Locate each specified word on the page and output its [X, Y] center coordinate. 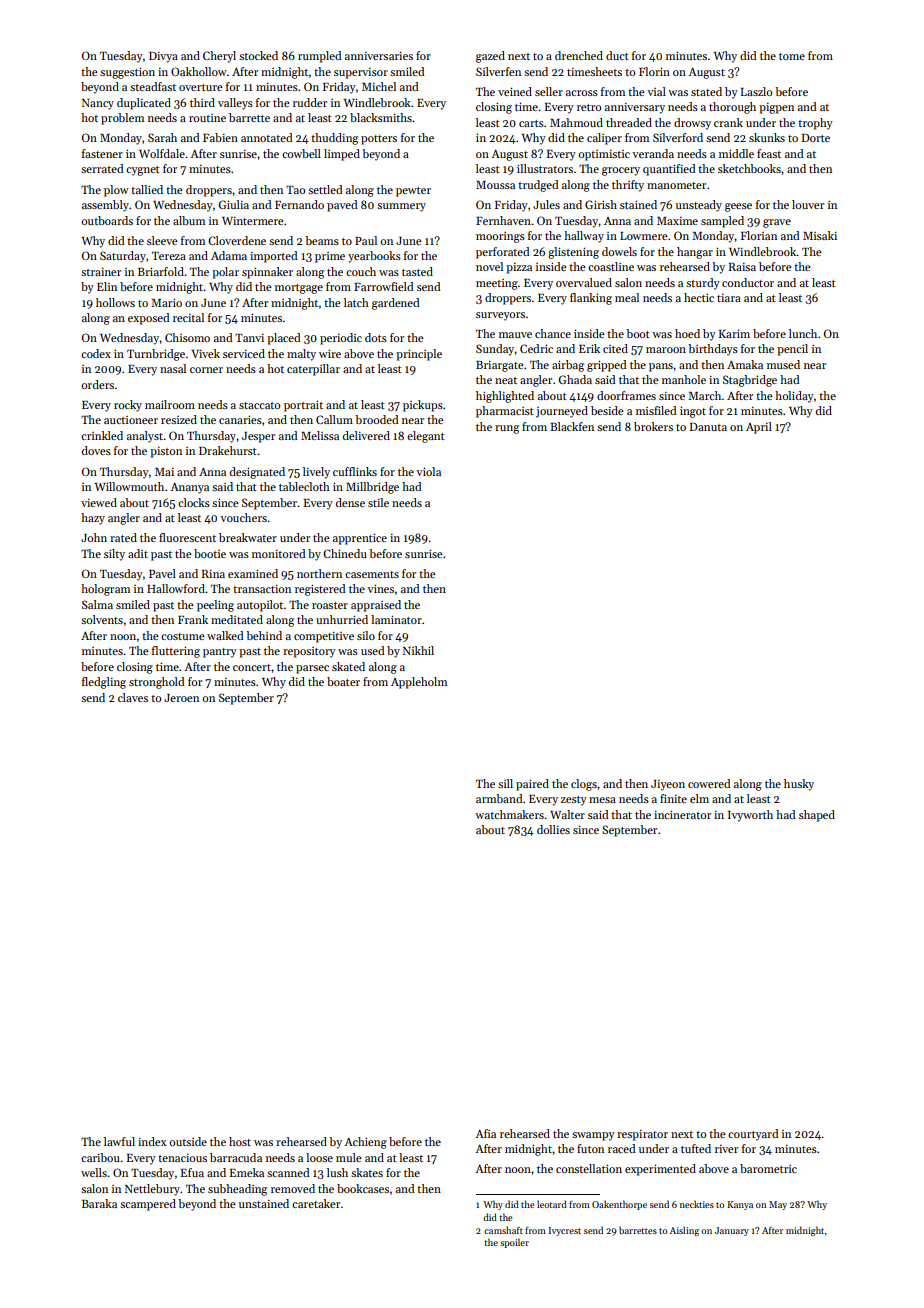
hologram [105, 590]
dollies [553, 829]
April [759, 428]
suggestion [127, 73]
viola [428, 471]
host [240, 1141]
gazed [490, 57]
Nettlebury [152, 1190]
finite [673, 798]
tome [792, 56]
